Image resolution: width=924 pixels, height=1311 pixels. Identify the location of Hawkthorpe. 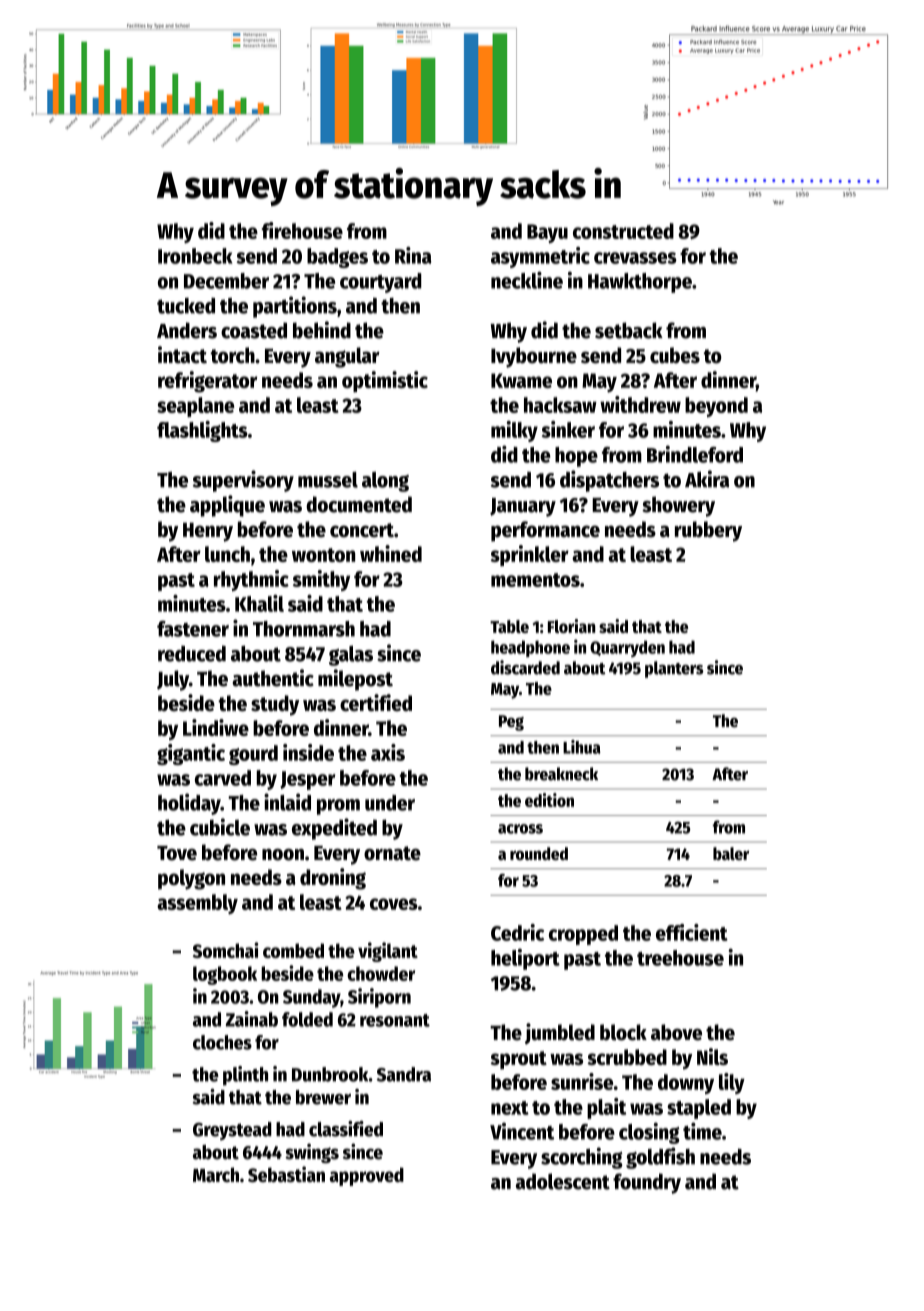
(640, 283).
